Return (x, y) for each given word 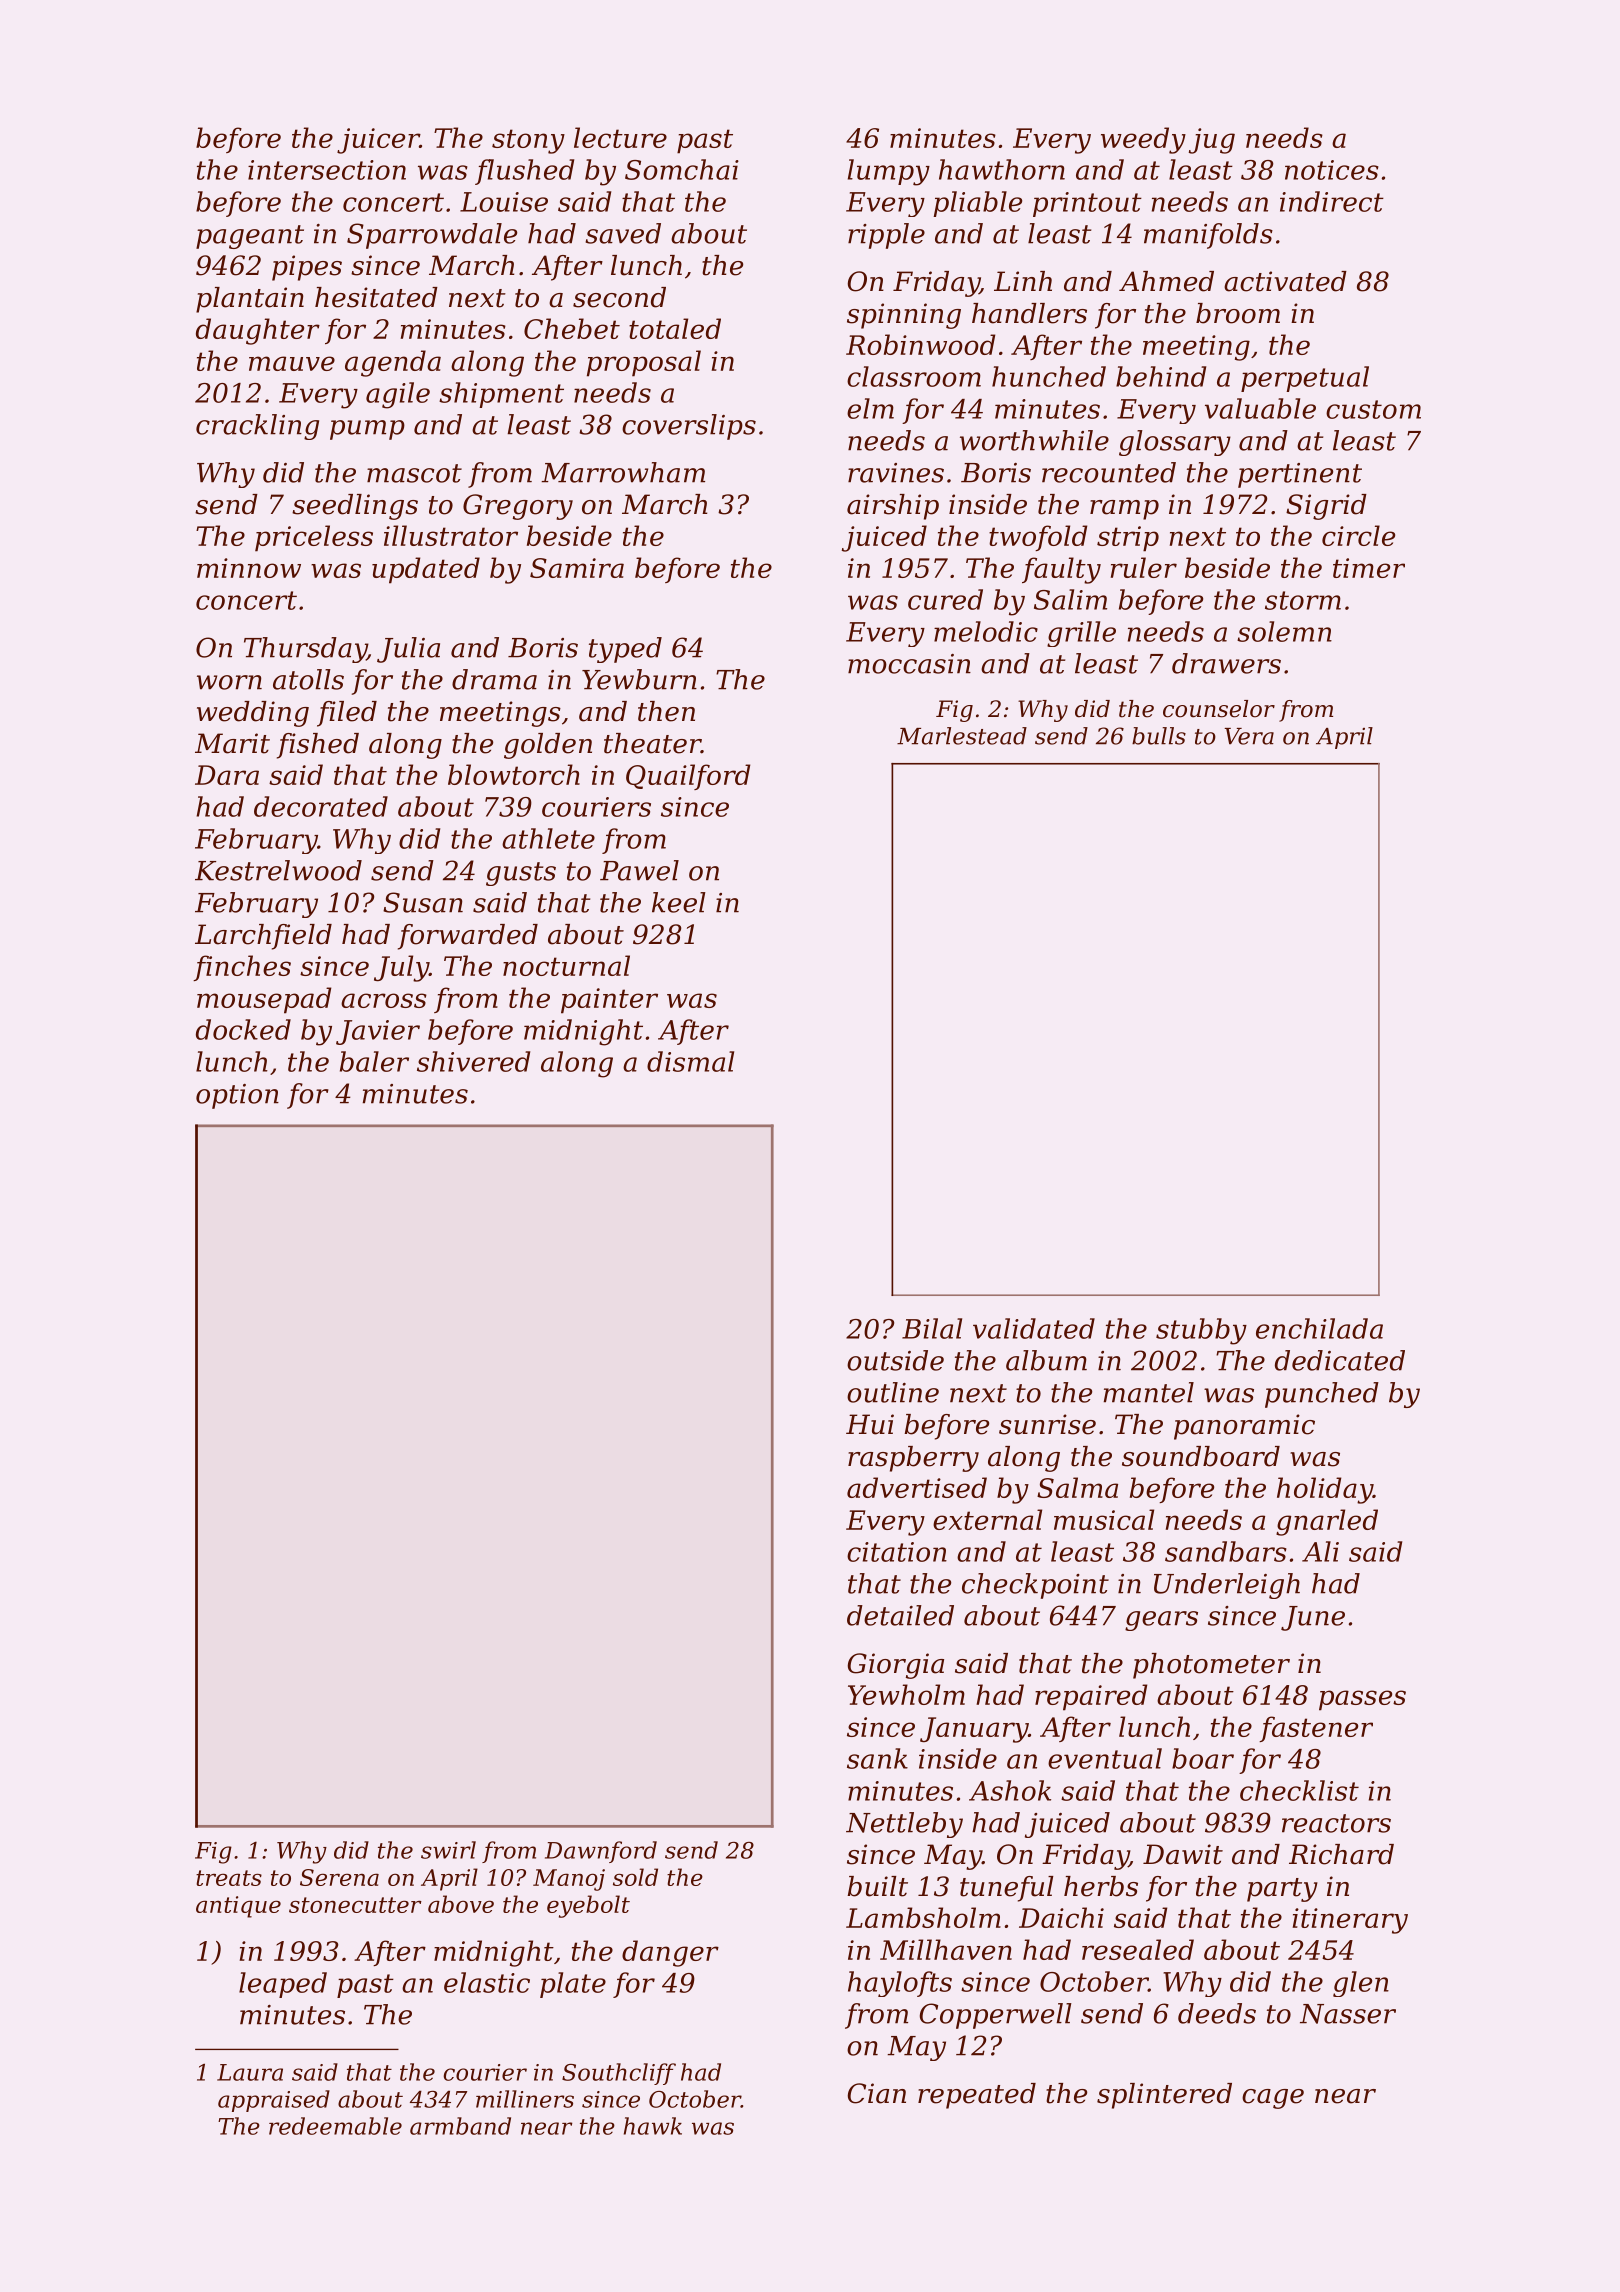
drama (494, 679)
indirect (1332, 201)
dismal (690, 1061)
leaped (283, 1985)
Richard (1341, 1854)
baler (374, 1061)
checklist (1299, 1790)
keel (679, 902)
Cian (877, 2093)
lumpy (889, 172)
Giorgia (896, 1666)
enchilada (1319, 1328)
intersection (327, 170)
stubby (1201, 1331)
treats (229, 1878)
